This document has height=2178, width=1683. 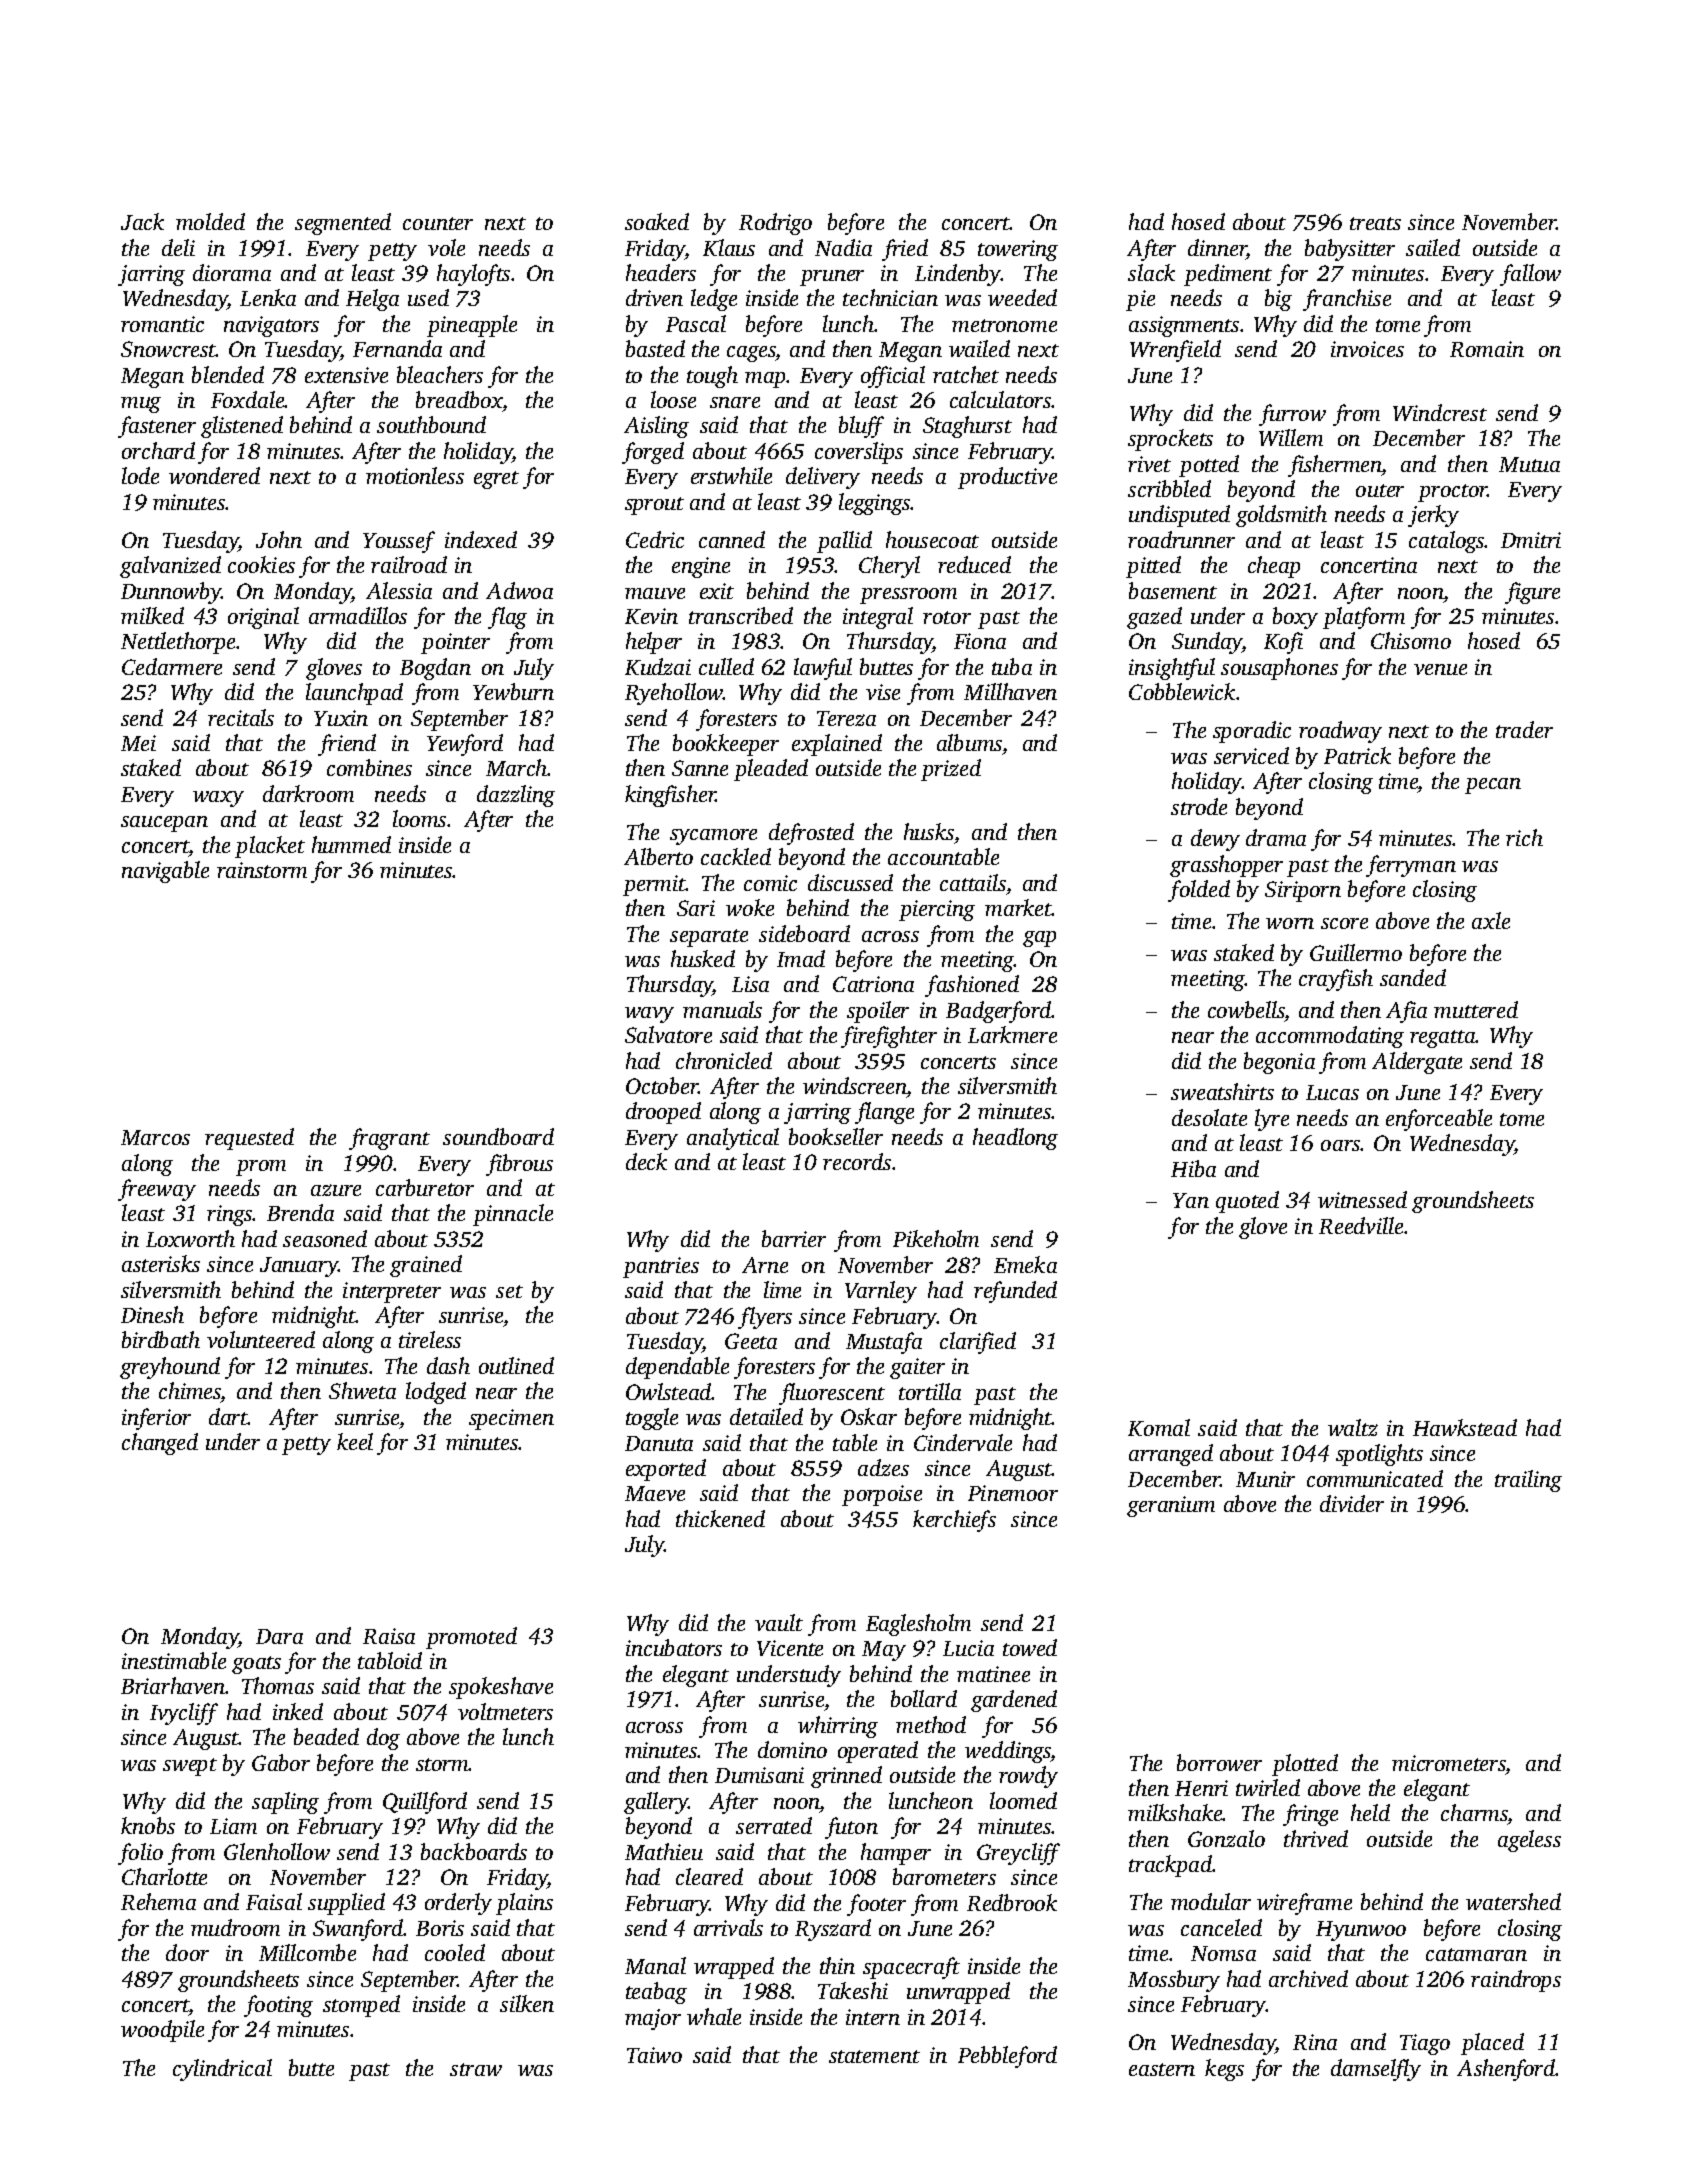 I want to click on Takeshi, so click(x=853, y=1990).
